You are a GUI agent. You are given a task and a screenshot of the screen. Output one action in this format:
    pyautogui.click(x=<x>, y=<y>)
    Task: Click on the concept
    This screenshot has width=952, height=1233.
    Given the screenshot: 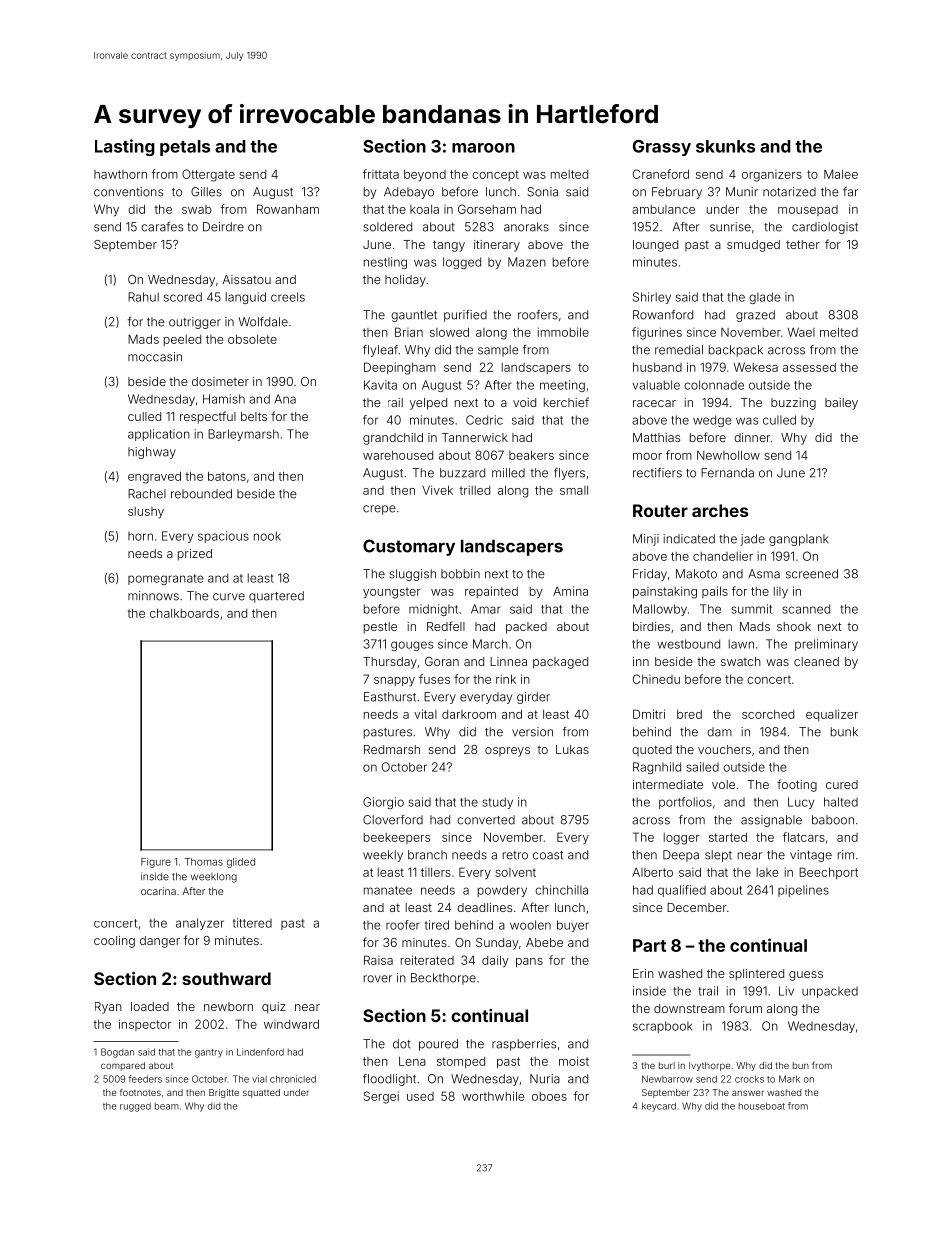 What is the action you would take?
    pyautogui.click(x=495, y=175)
